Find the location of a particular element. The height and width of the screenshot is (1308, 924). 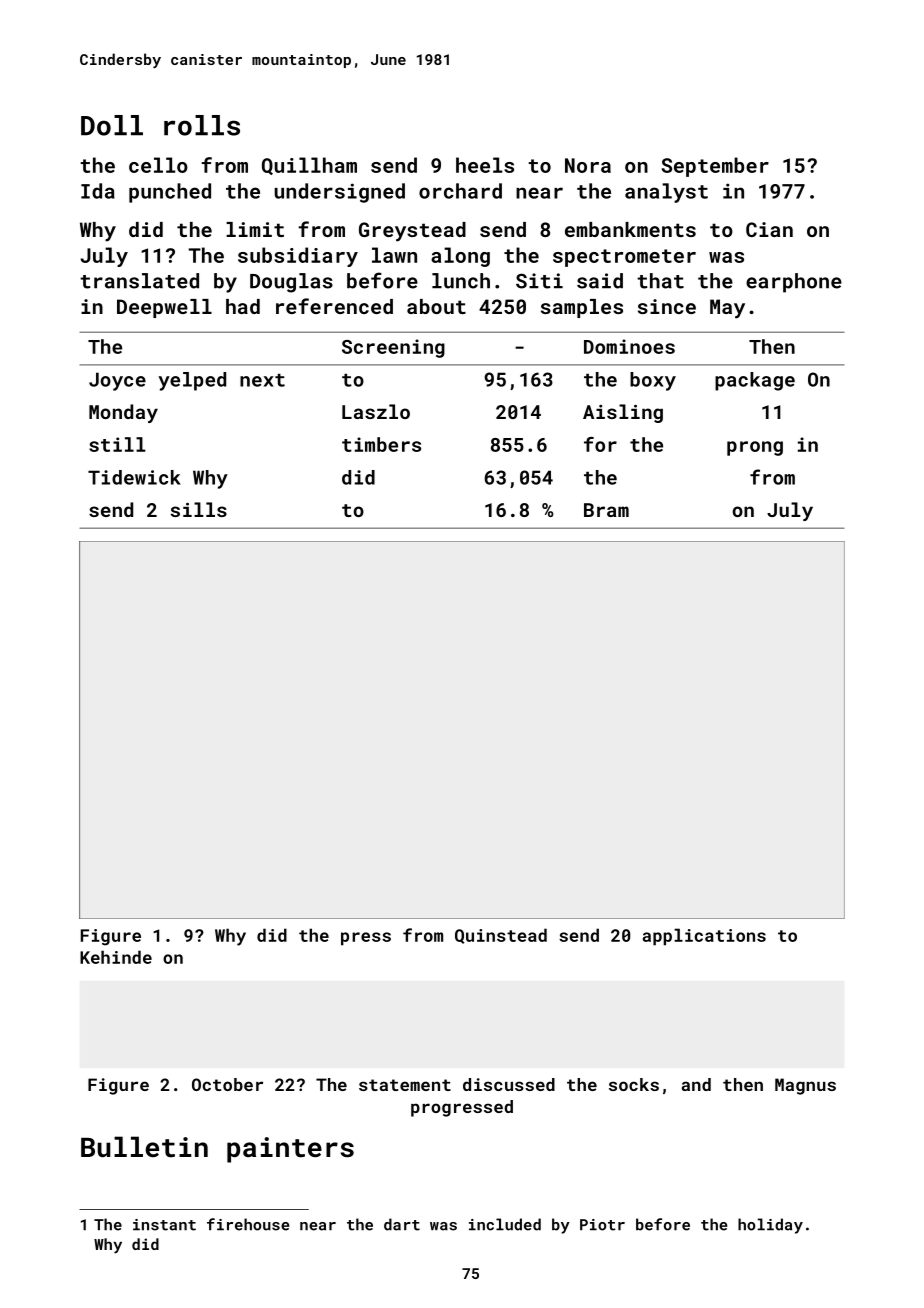

Quinstead is located at coordinates (501, 936).
